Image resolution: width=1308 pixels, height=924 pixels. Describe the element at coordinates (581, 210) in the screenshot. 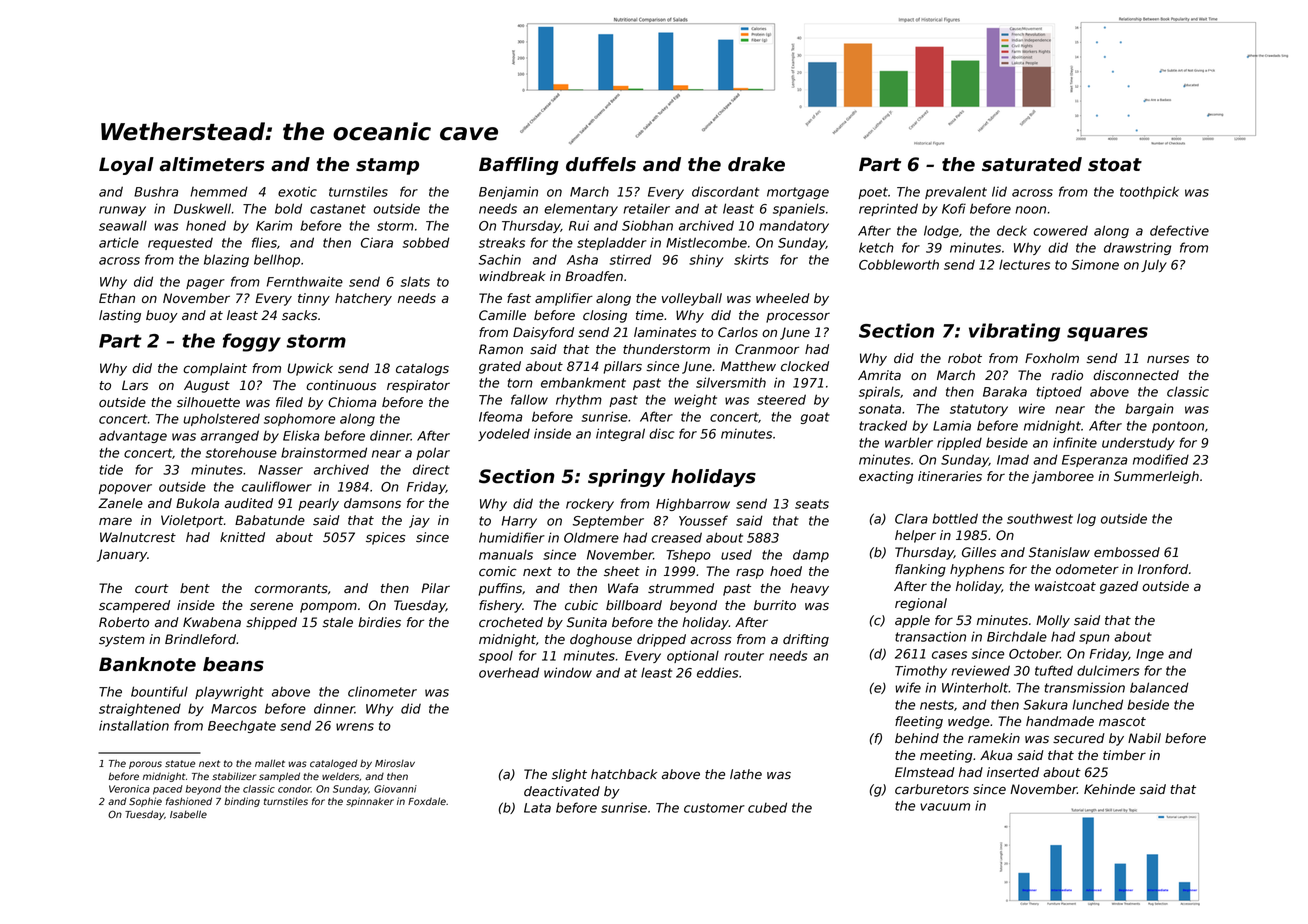

I see `elementary` at that location.
